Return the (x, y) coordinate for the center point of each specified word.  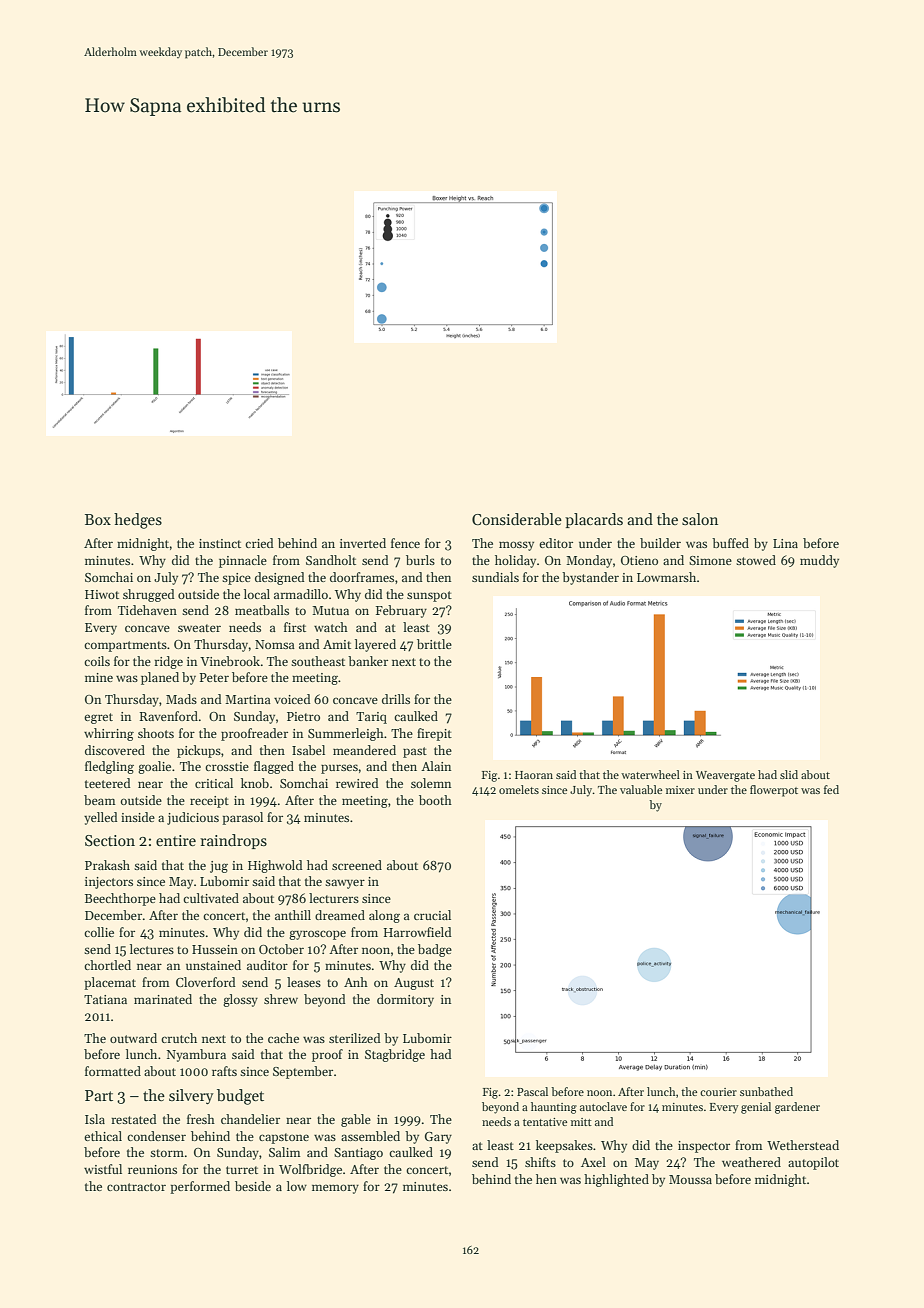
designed (280, 578)
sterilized (355, 1038)
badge (435, 950)
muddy (819, 561)
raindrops (233, 841)
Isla (95, 1119)
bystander (590, 578)
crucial (432, 915)
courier (718, 1092)
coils (97, 661)
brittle (434, 644)
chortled (107, 965)
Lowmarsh (666, 577)
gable (356, 1120)
